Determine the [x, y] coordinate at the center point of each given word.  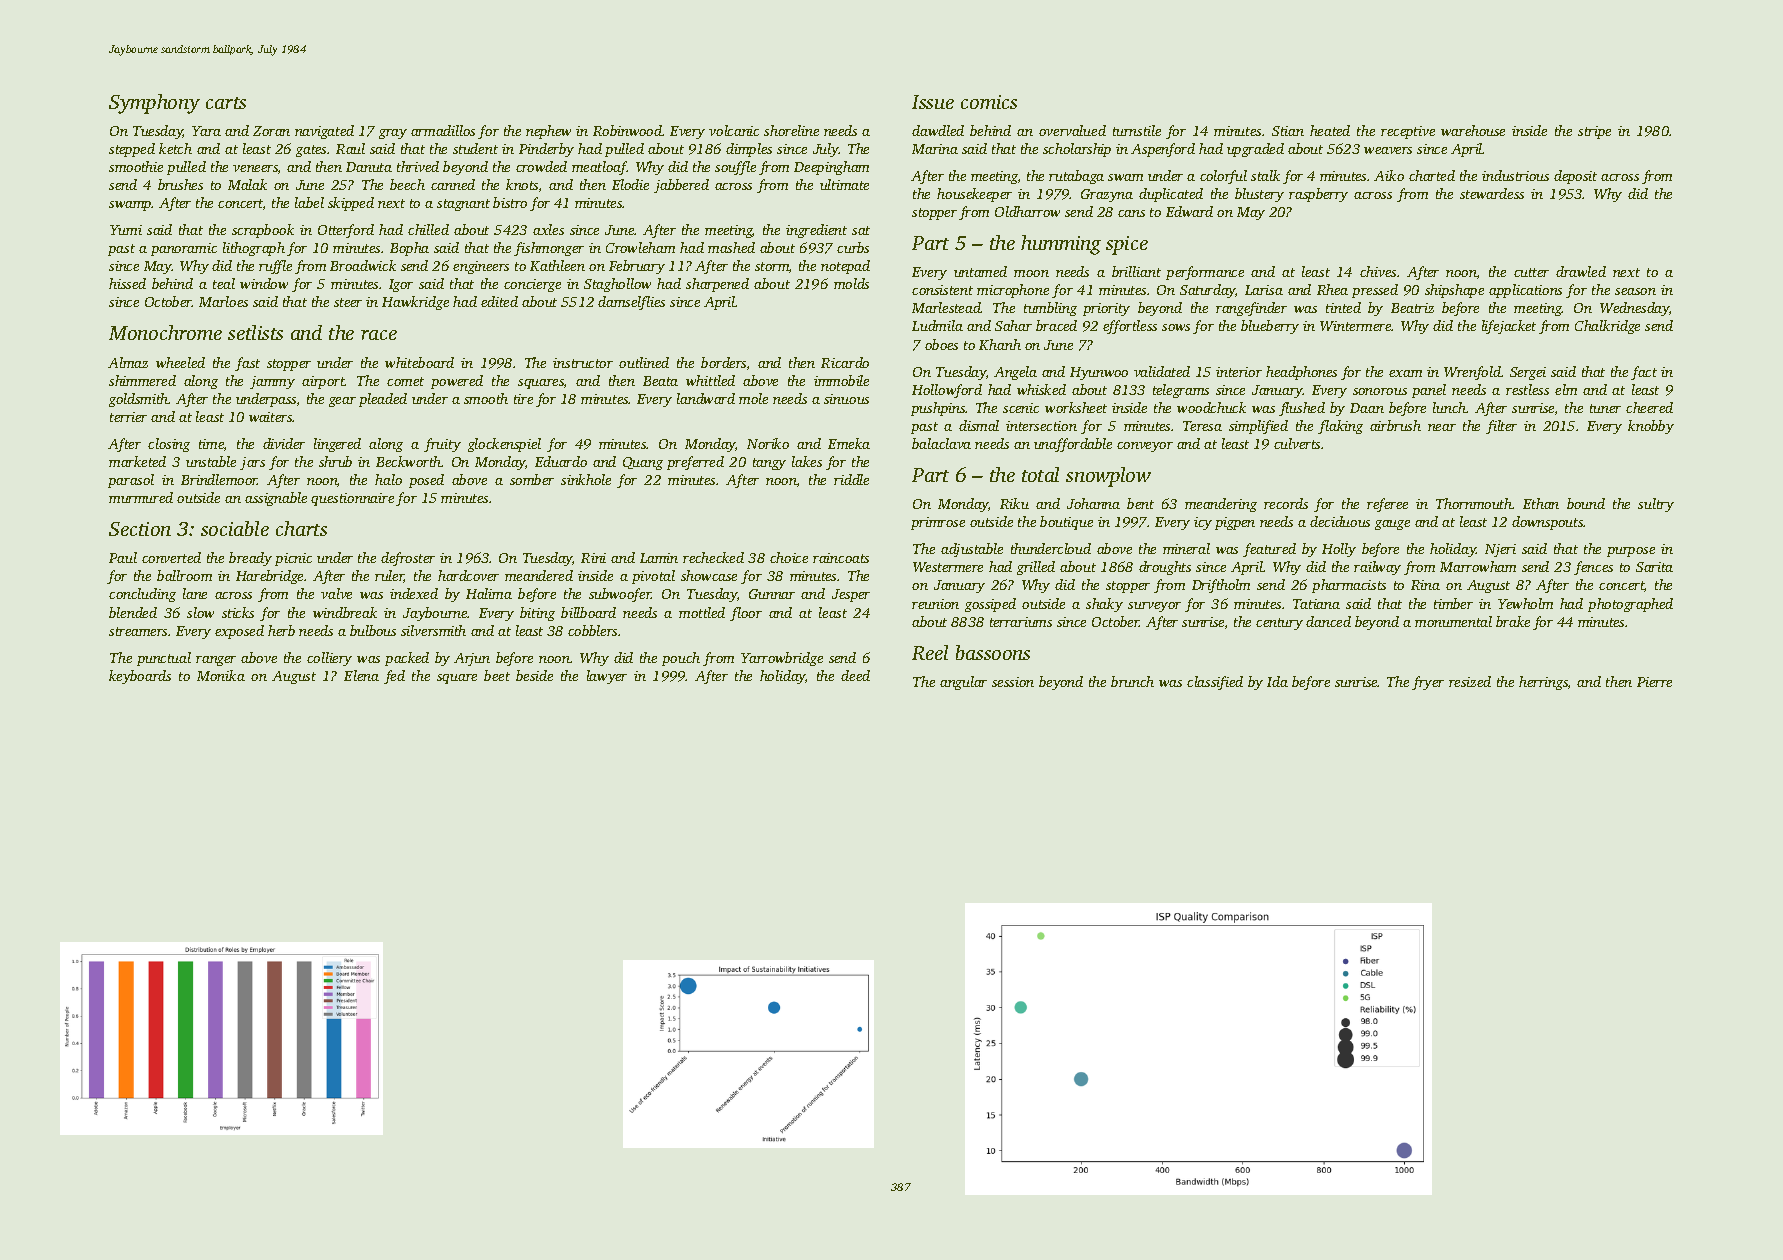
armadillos [443, 130]
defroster [408, 559]
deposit [1575, 177]
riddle [851, 479]
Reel [930, 652]
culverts [1297, 443]
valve [336, 593]
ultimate [844, 184]
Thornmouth [1474, 503]
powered [457, 382]
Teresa [1202, 426]
